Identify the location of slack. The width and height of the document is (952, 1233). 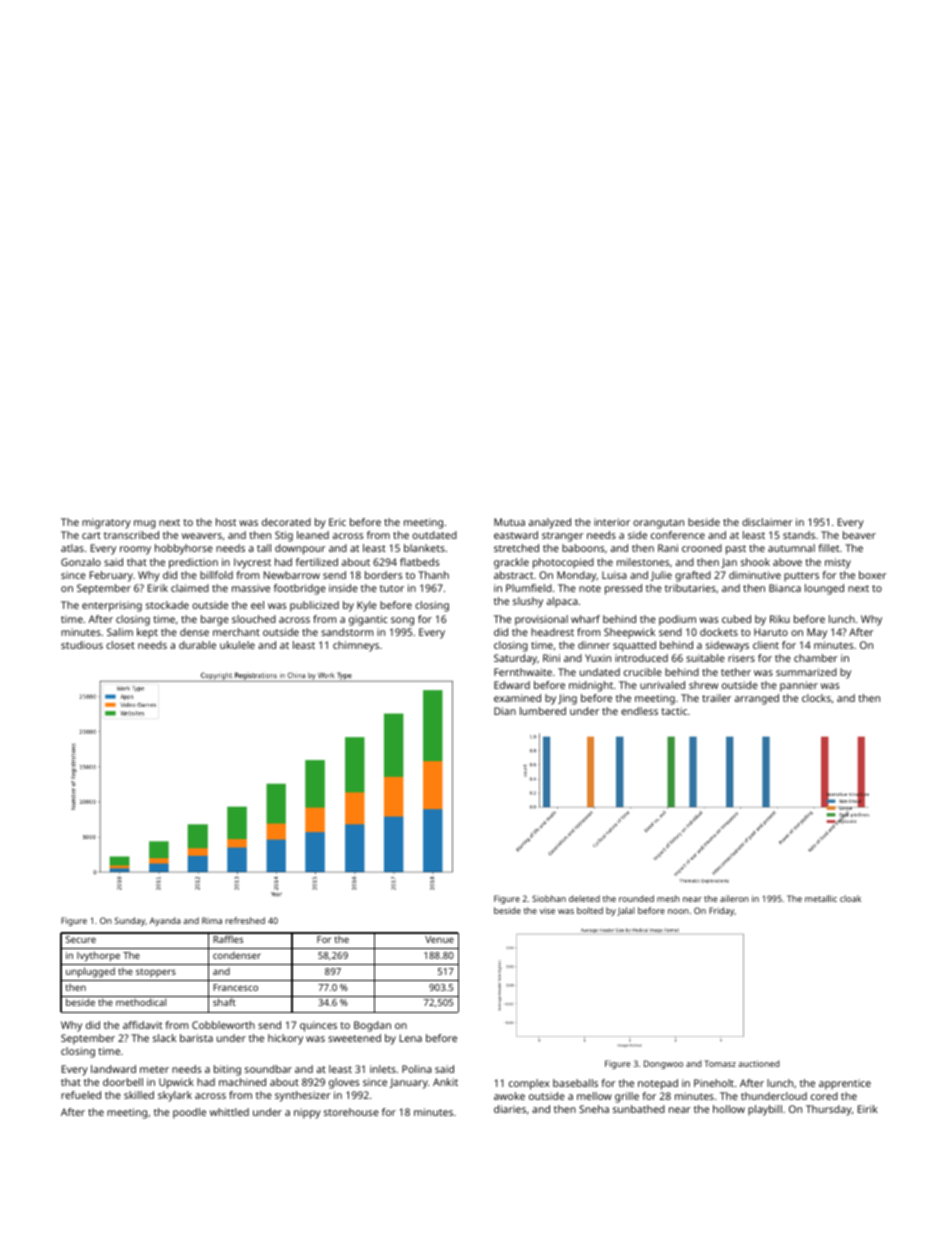
(164, 1038).
